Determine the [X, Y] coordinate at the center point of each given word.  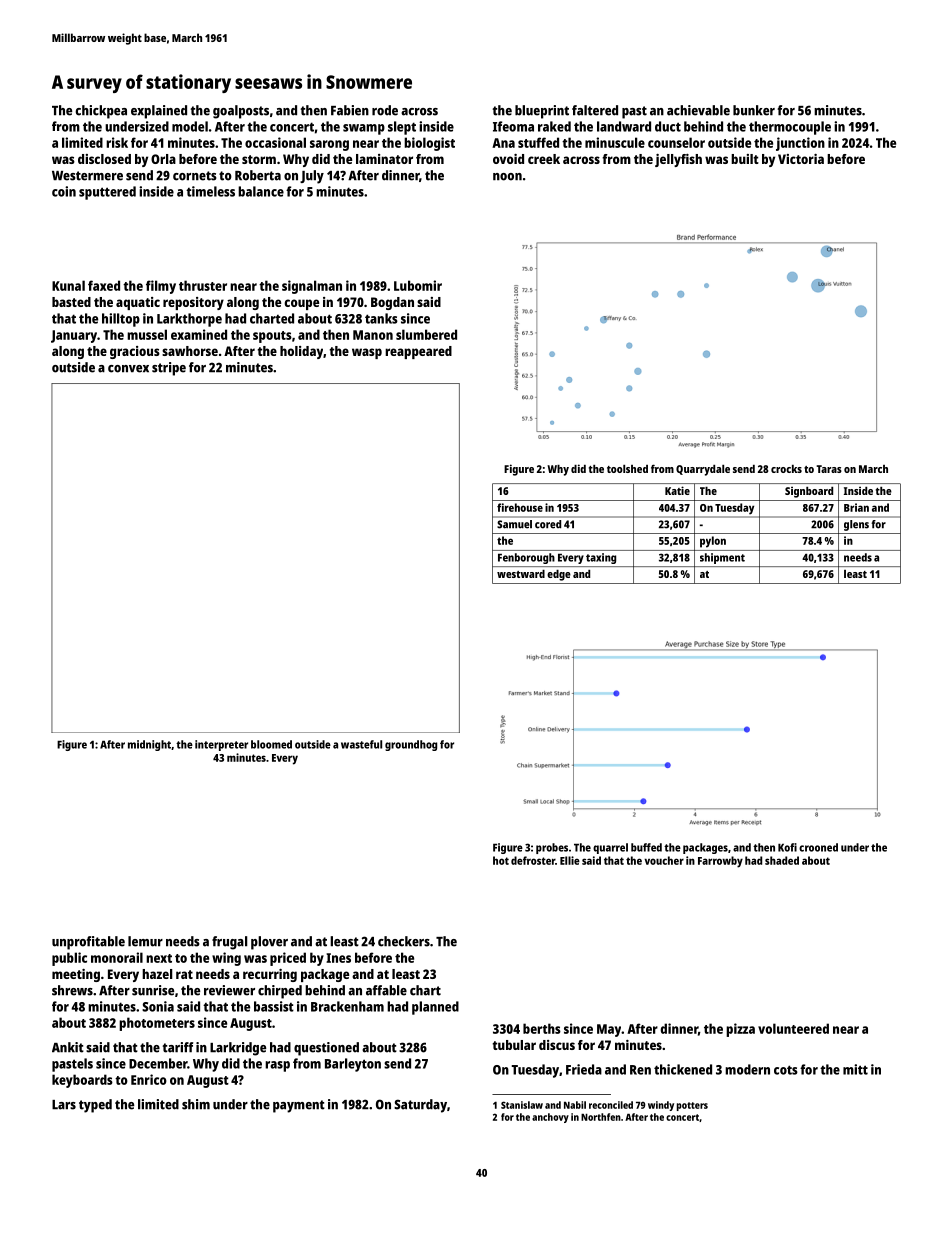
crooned [818, 847]
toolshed [627, 469]
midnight [149, 745]
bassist [274, 1006]
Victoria [801, 159]
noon [507, 177]
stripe [169, 369]
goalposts [241, 112]
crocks [786, 469]
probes [552, 848]
